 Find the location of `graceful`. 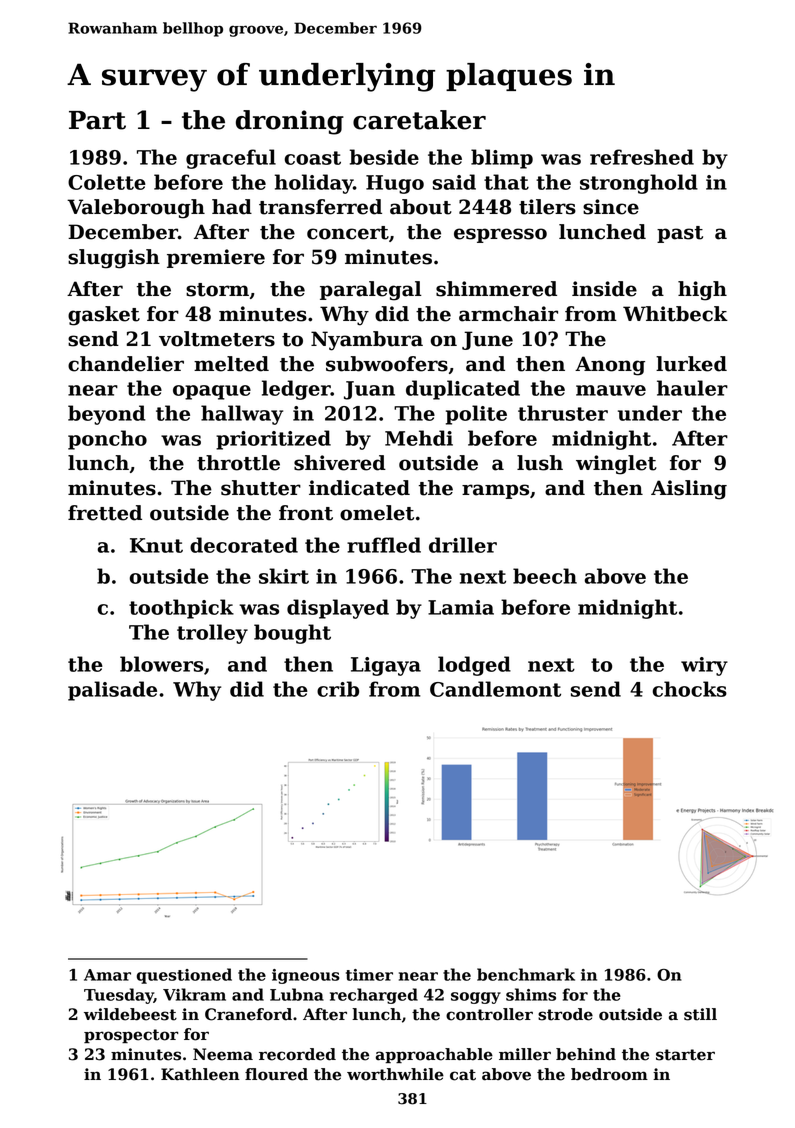

graceful is located at coordinates (231, 159).
